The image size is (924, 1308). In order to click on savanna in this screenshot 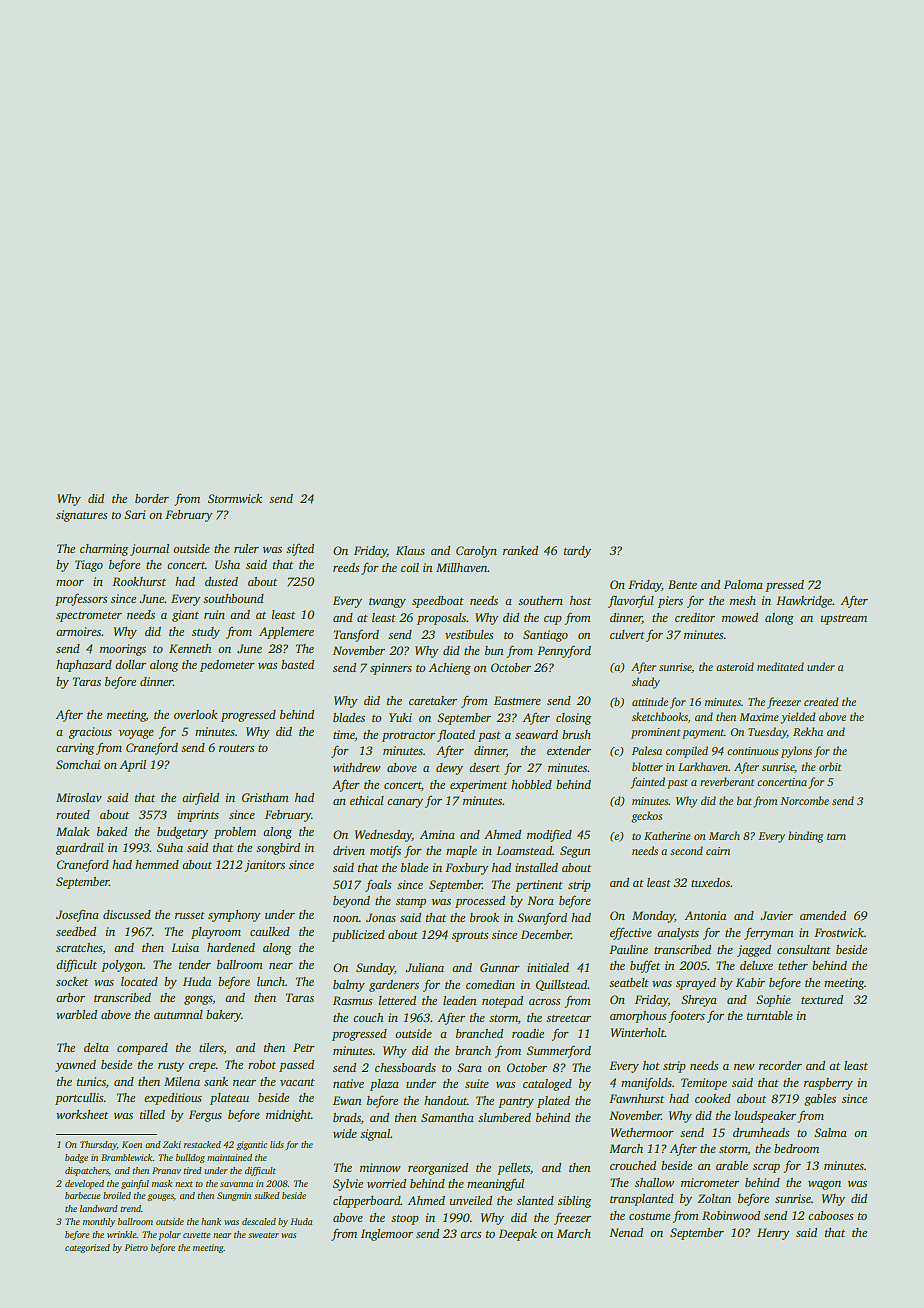, I will do `click(236, 1184)`.
